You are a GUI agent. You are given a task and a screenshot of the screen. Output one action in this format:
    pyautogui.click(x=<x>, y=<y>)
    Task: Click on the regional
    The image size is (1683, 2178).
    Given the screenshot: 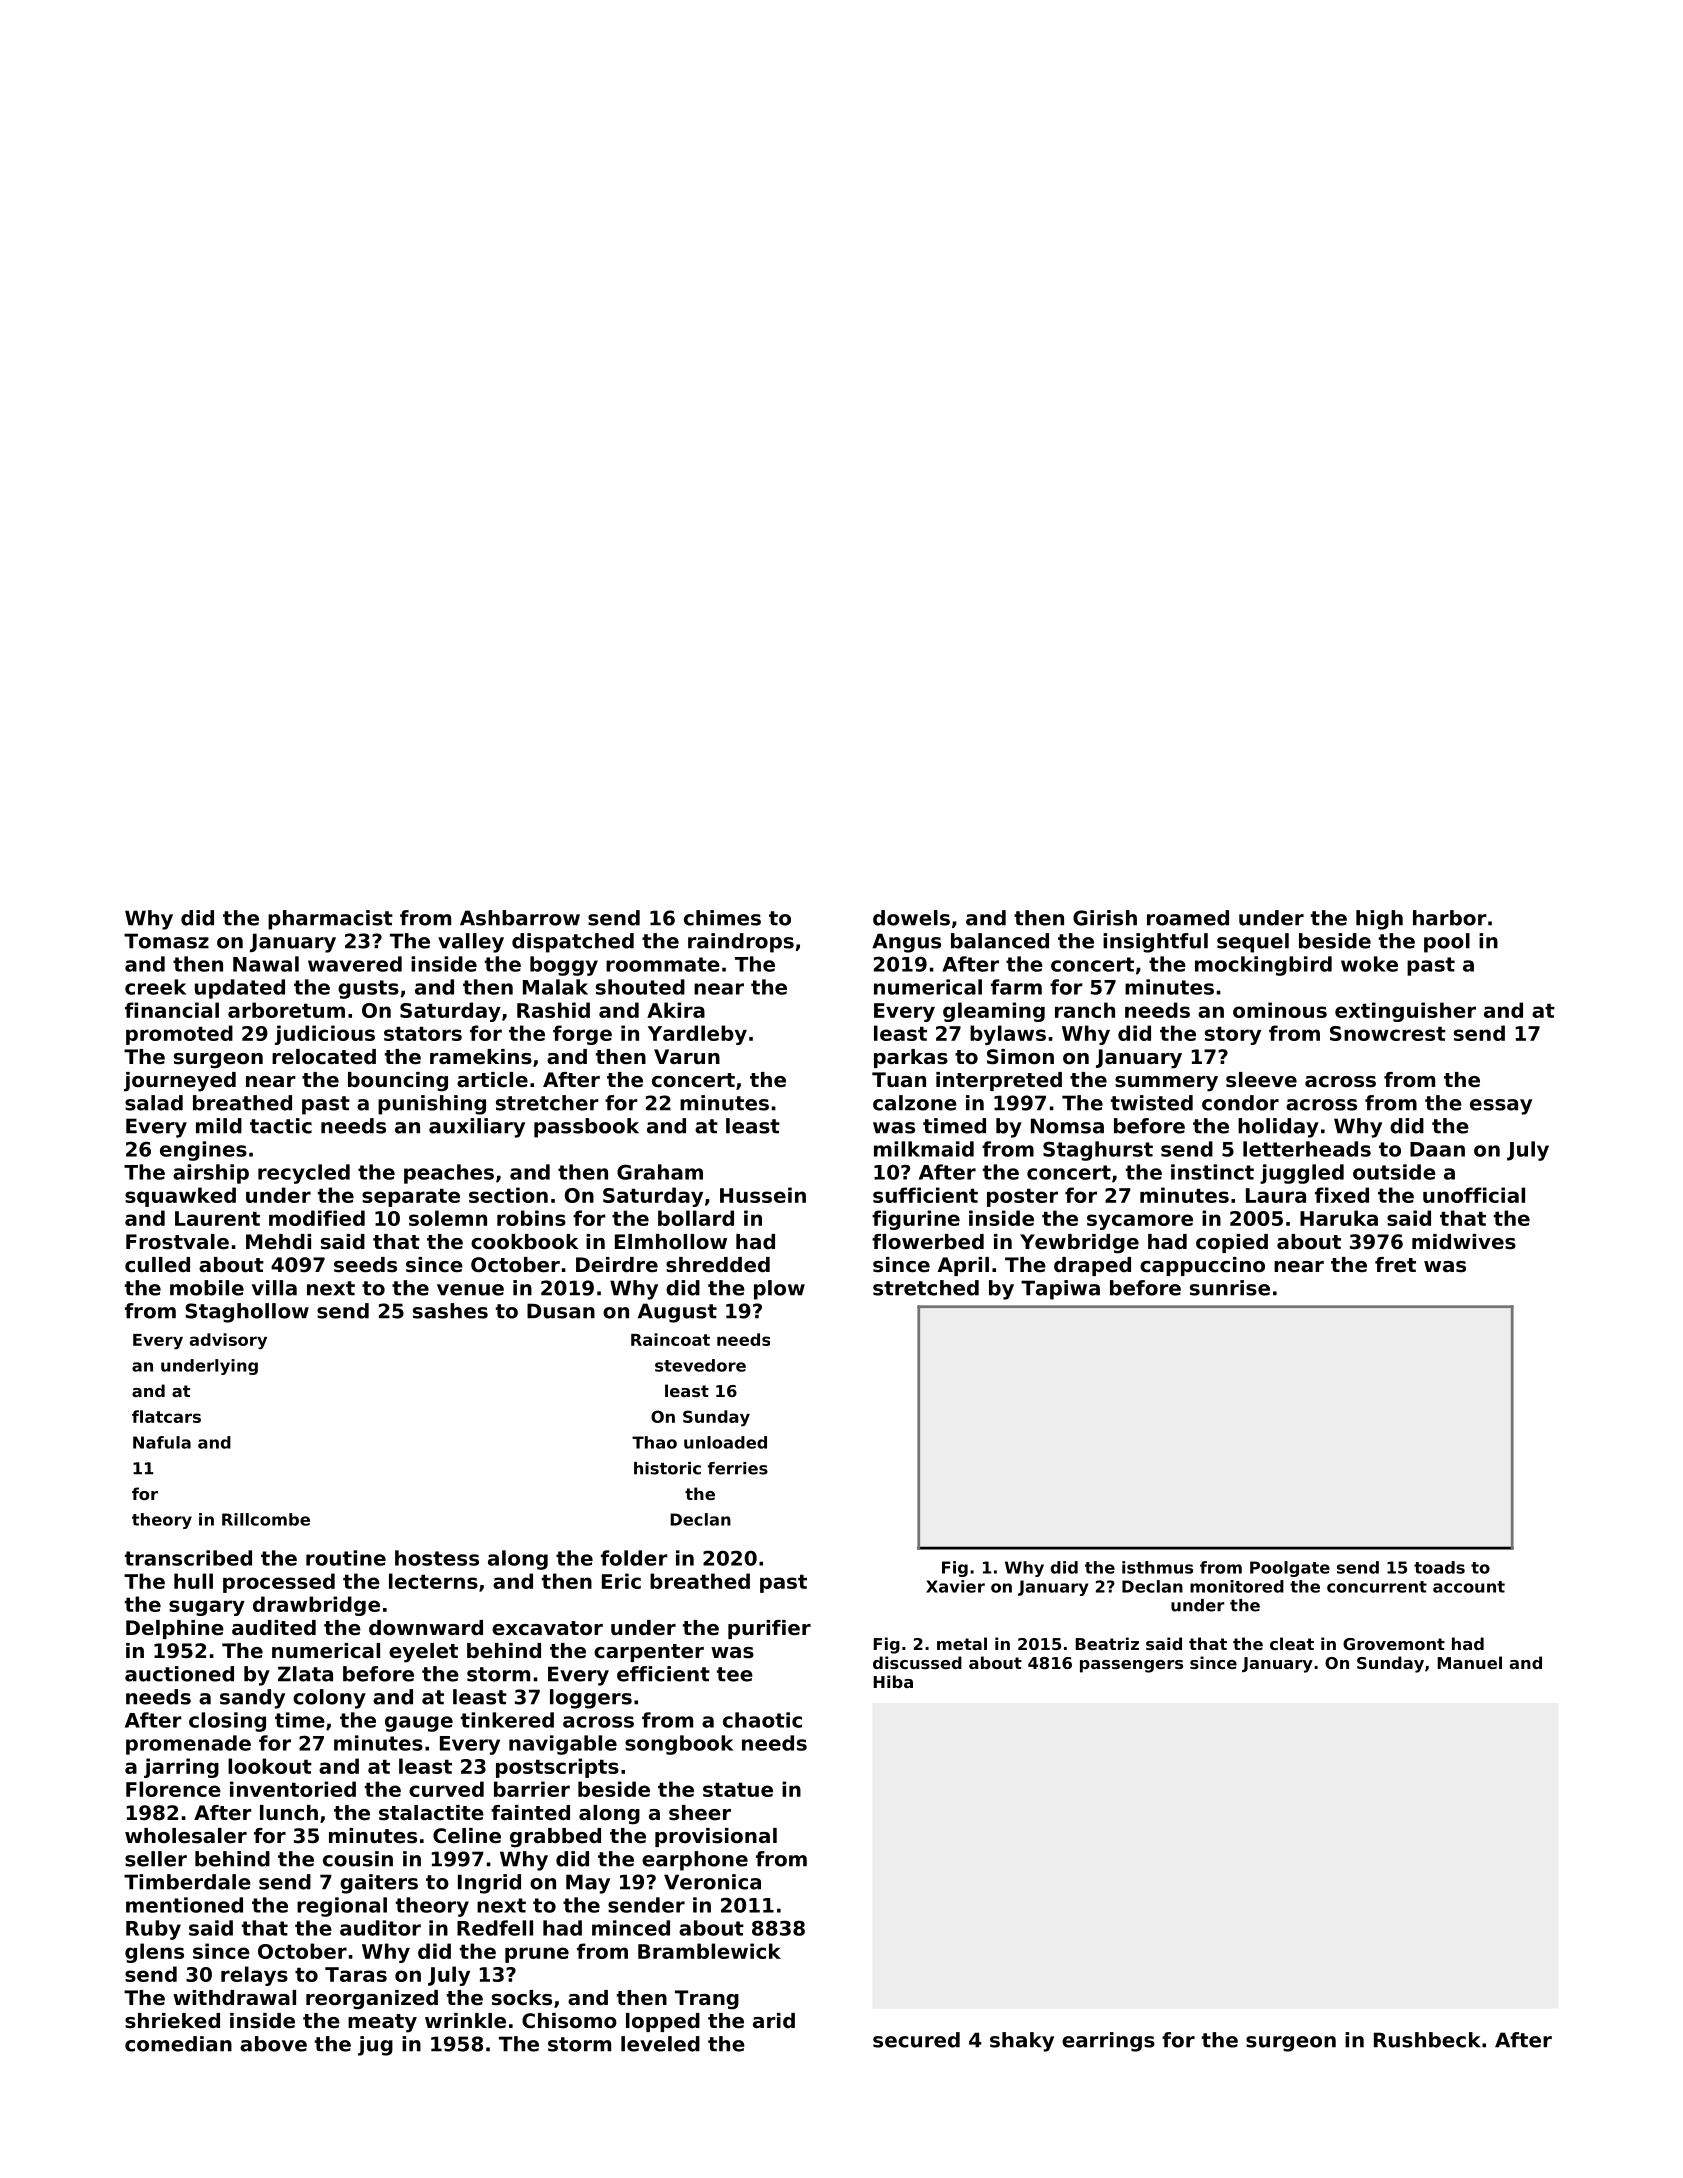 What is the action you would take?
    pyautogui.click(x=342, y=1907)
